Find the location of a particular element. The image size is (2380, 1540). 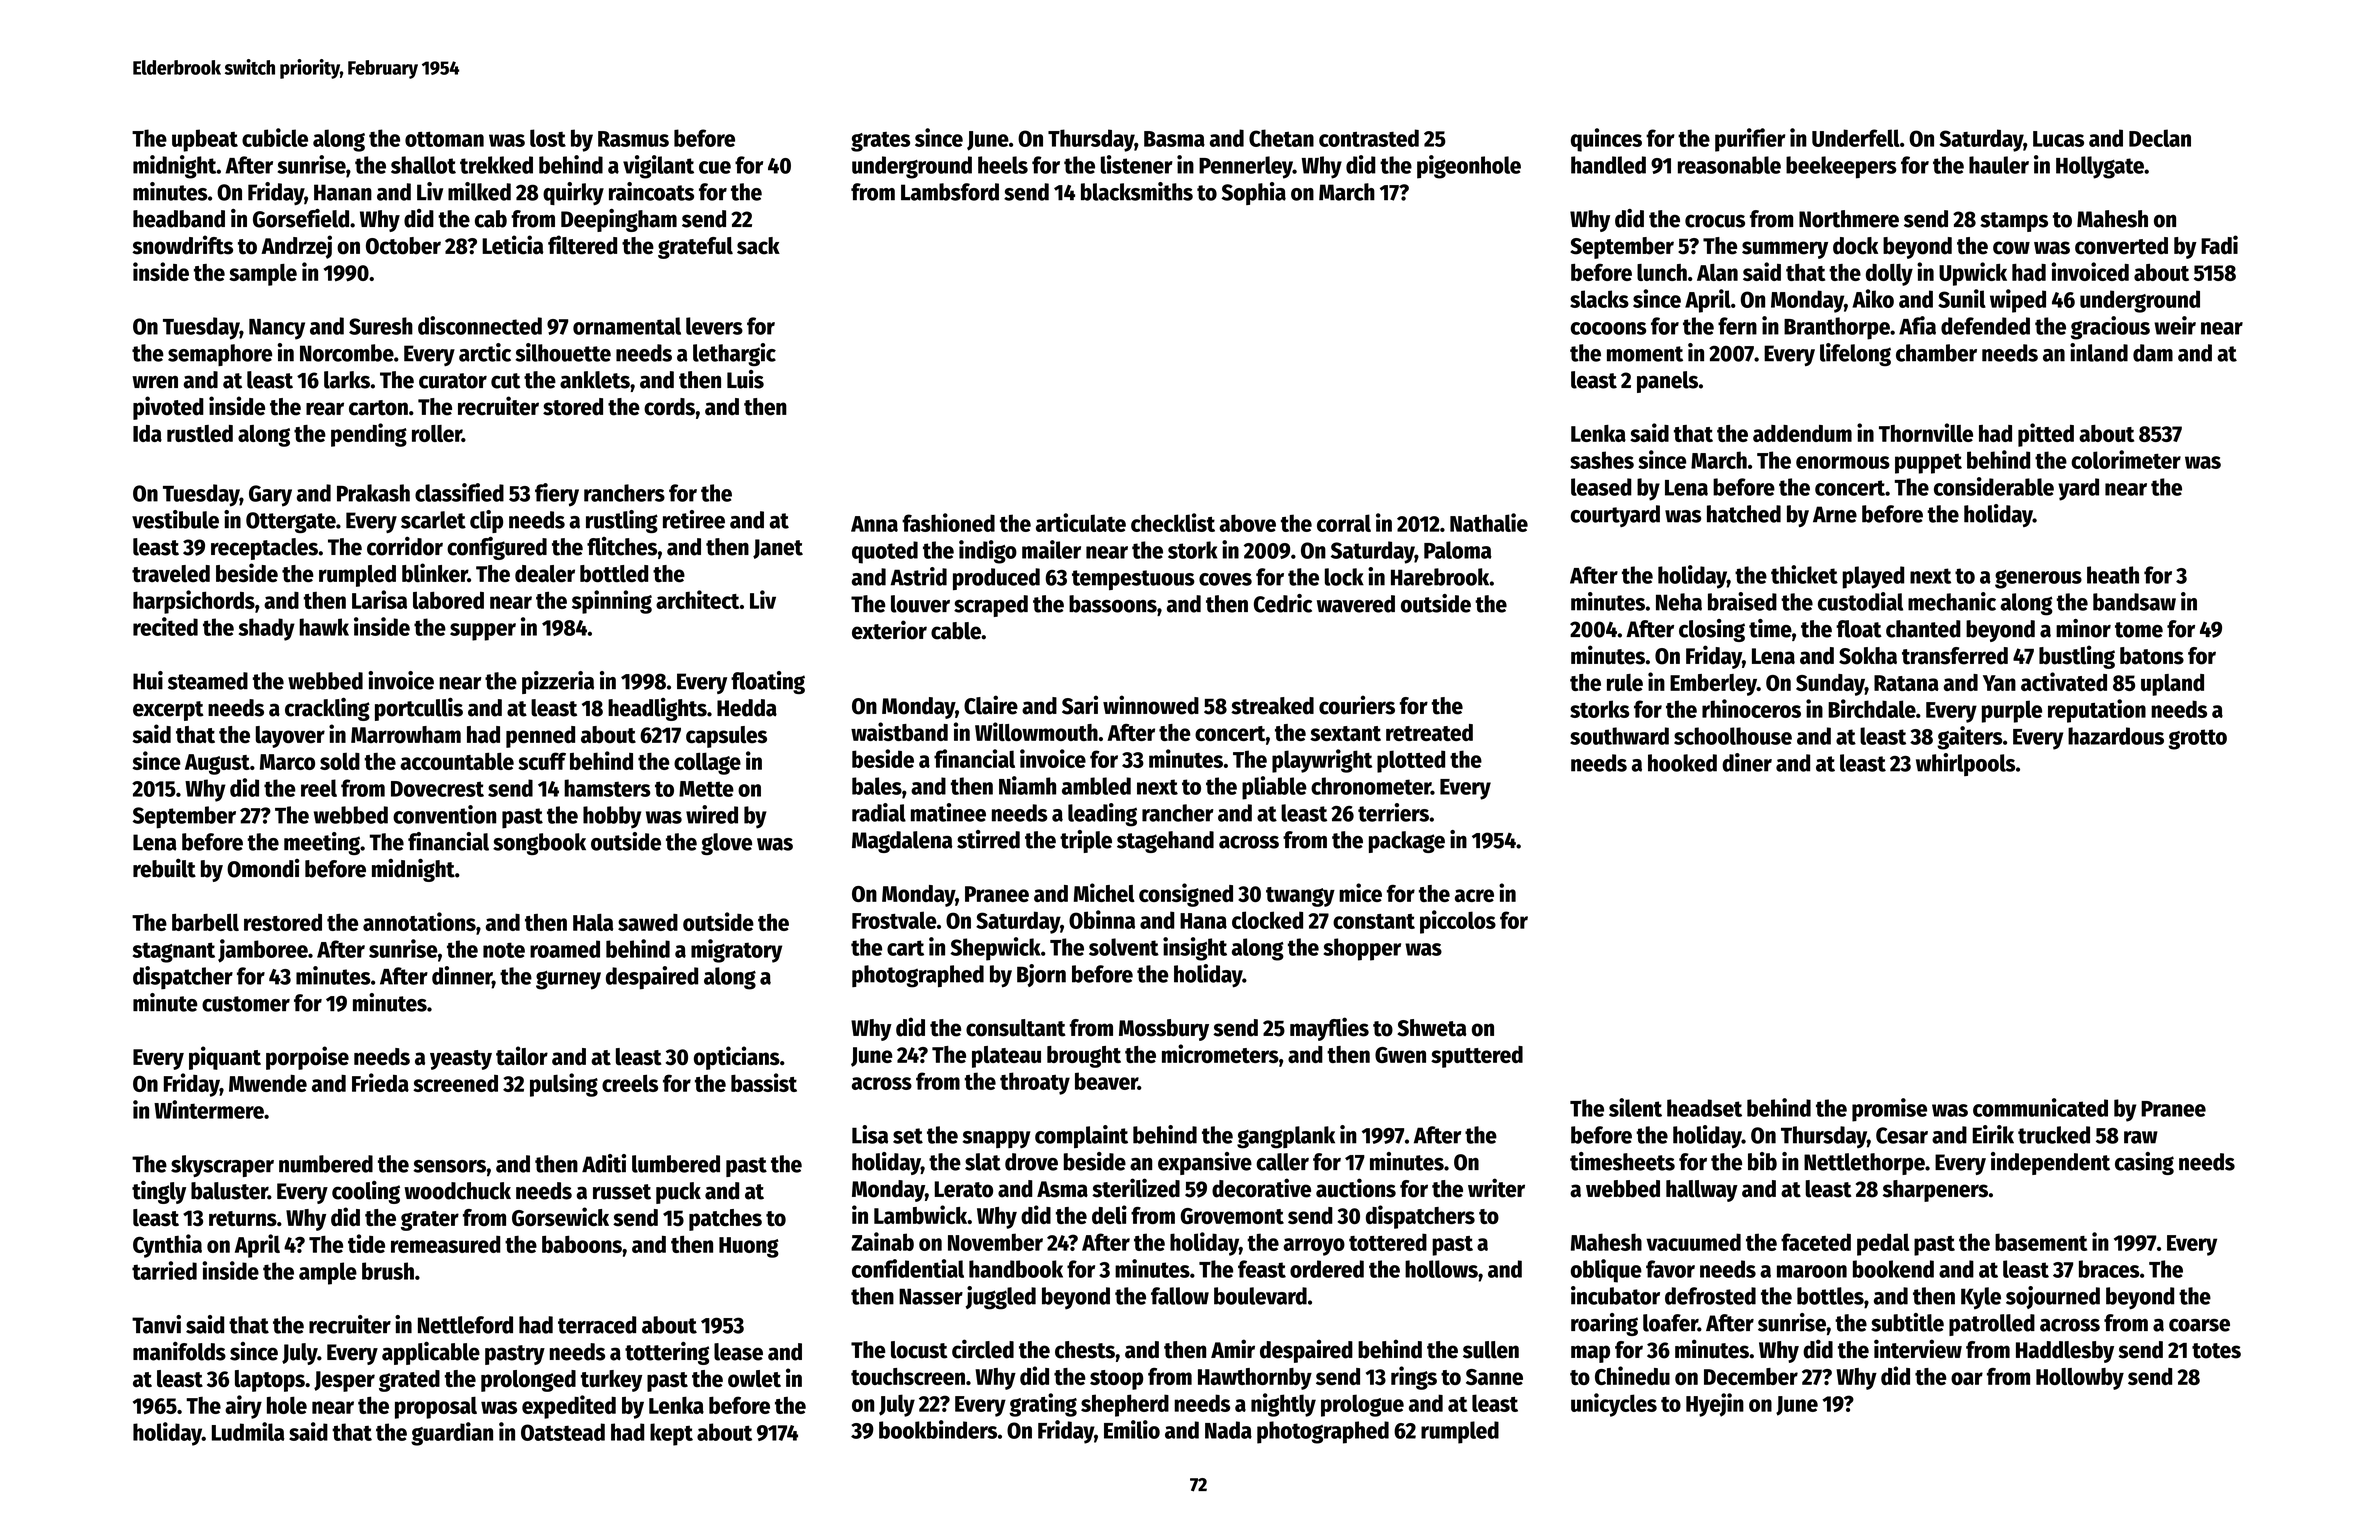

Nada is located at coordinates (1228, 1430).
